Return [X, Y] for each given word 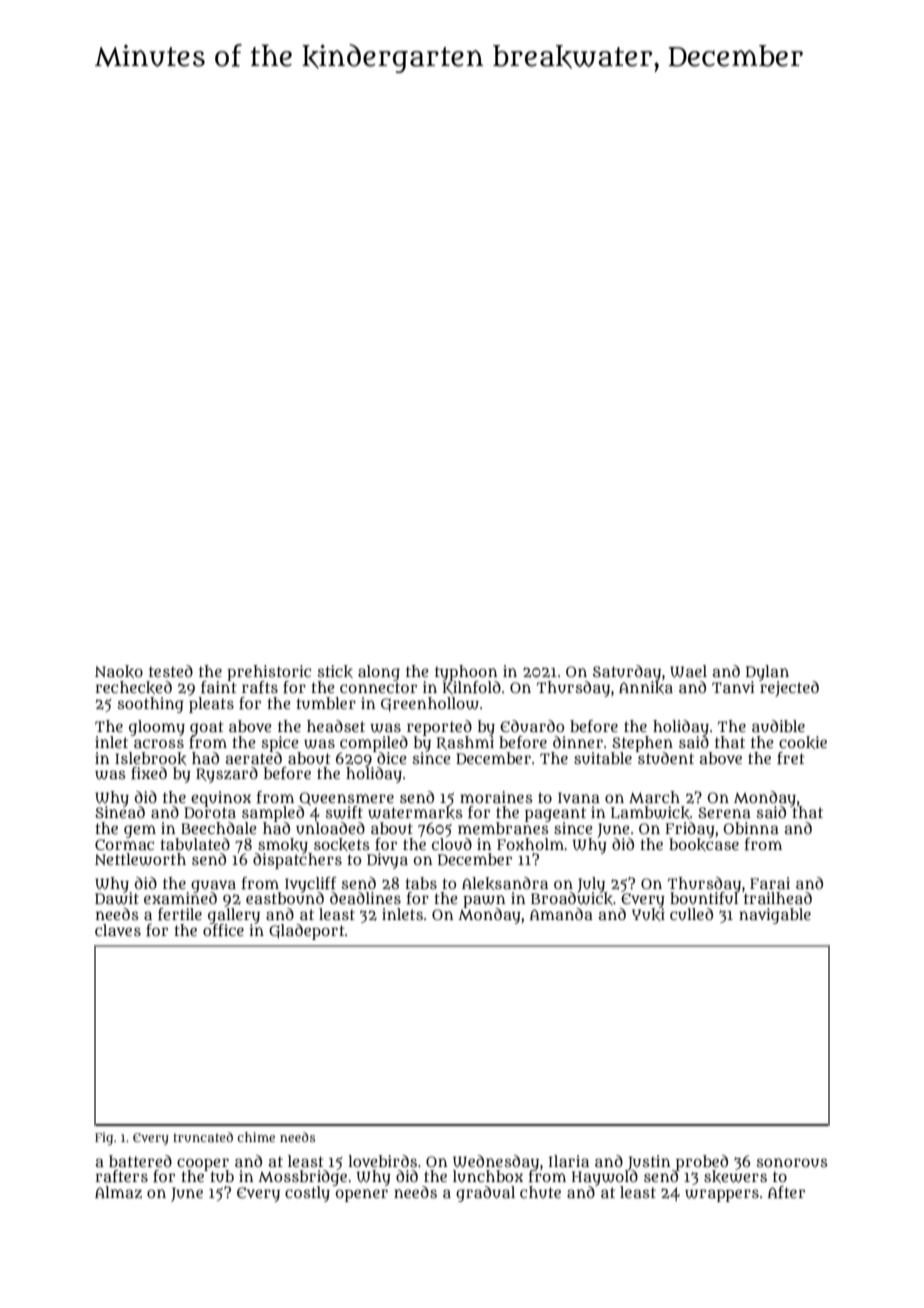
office [223, 930]
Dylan [767, 673]
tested [171, 671]
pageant [555, 814]
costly [307, 1194]
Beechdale [219, 828]
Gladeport [307, 932]
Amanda [561, 914]
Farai [770, 883]
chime [256, 1137]
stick [335, 671]
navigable [775, 916]
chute [540, 1192]
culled [691, 914]
